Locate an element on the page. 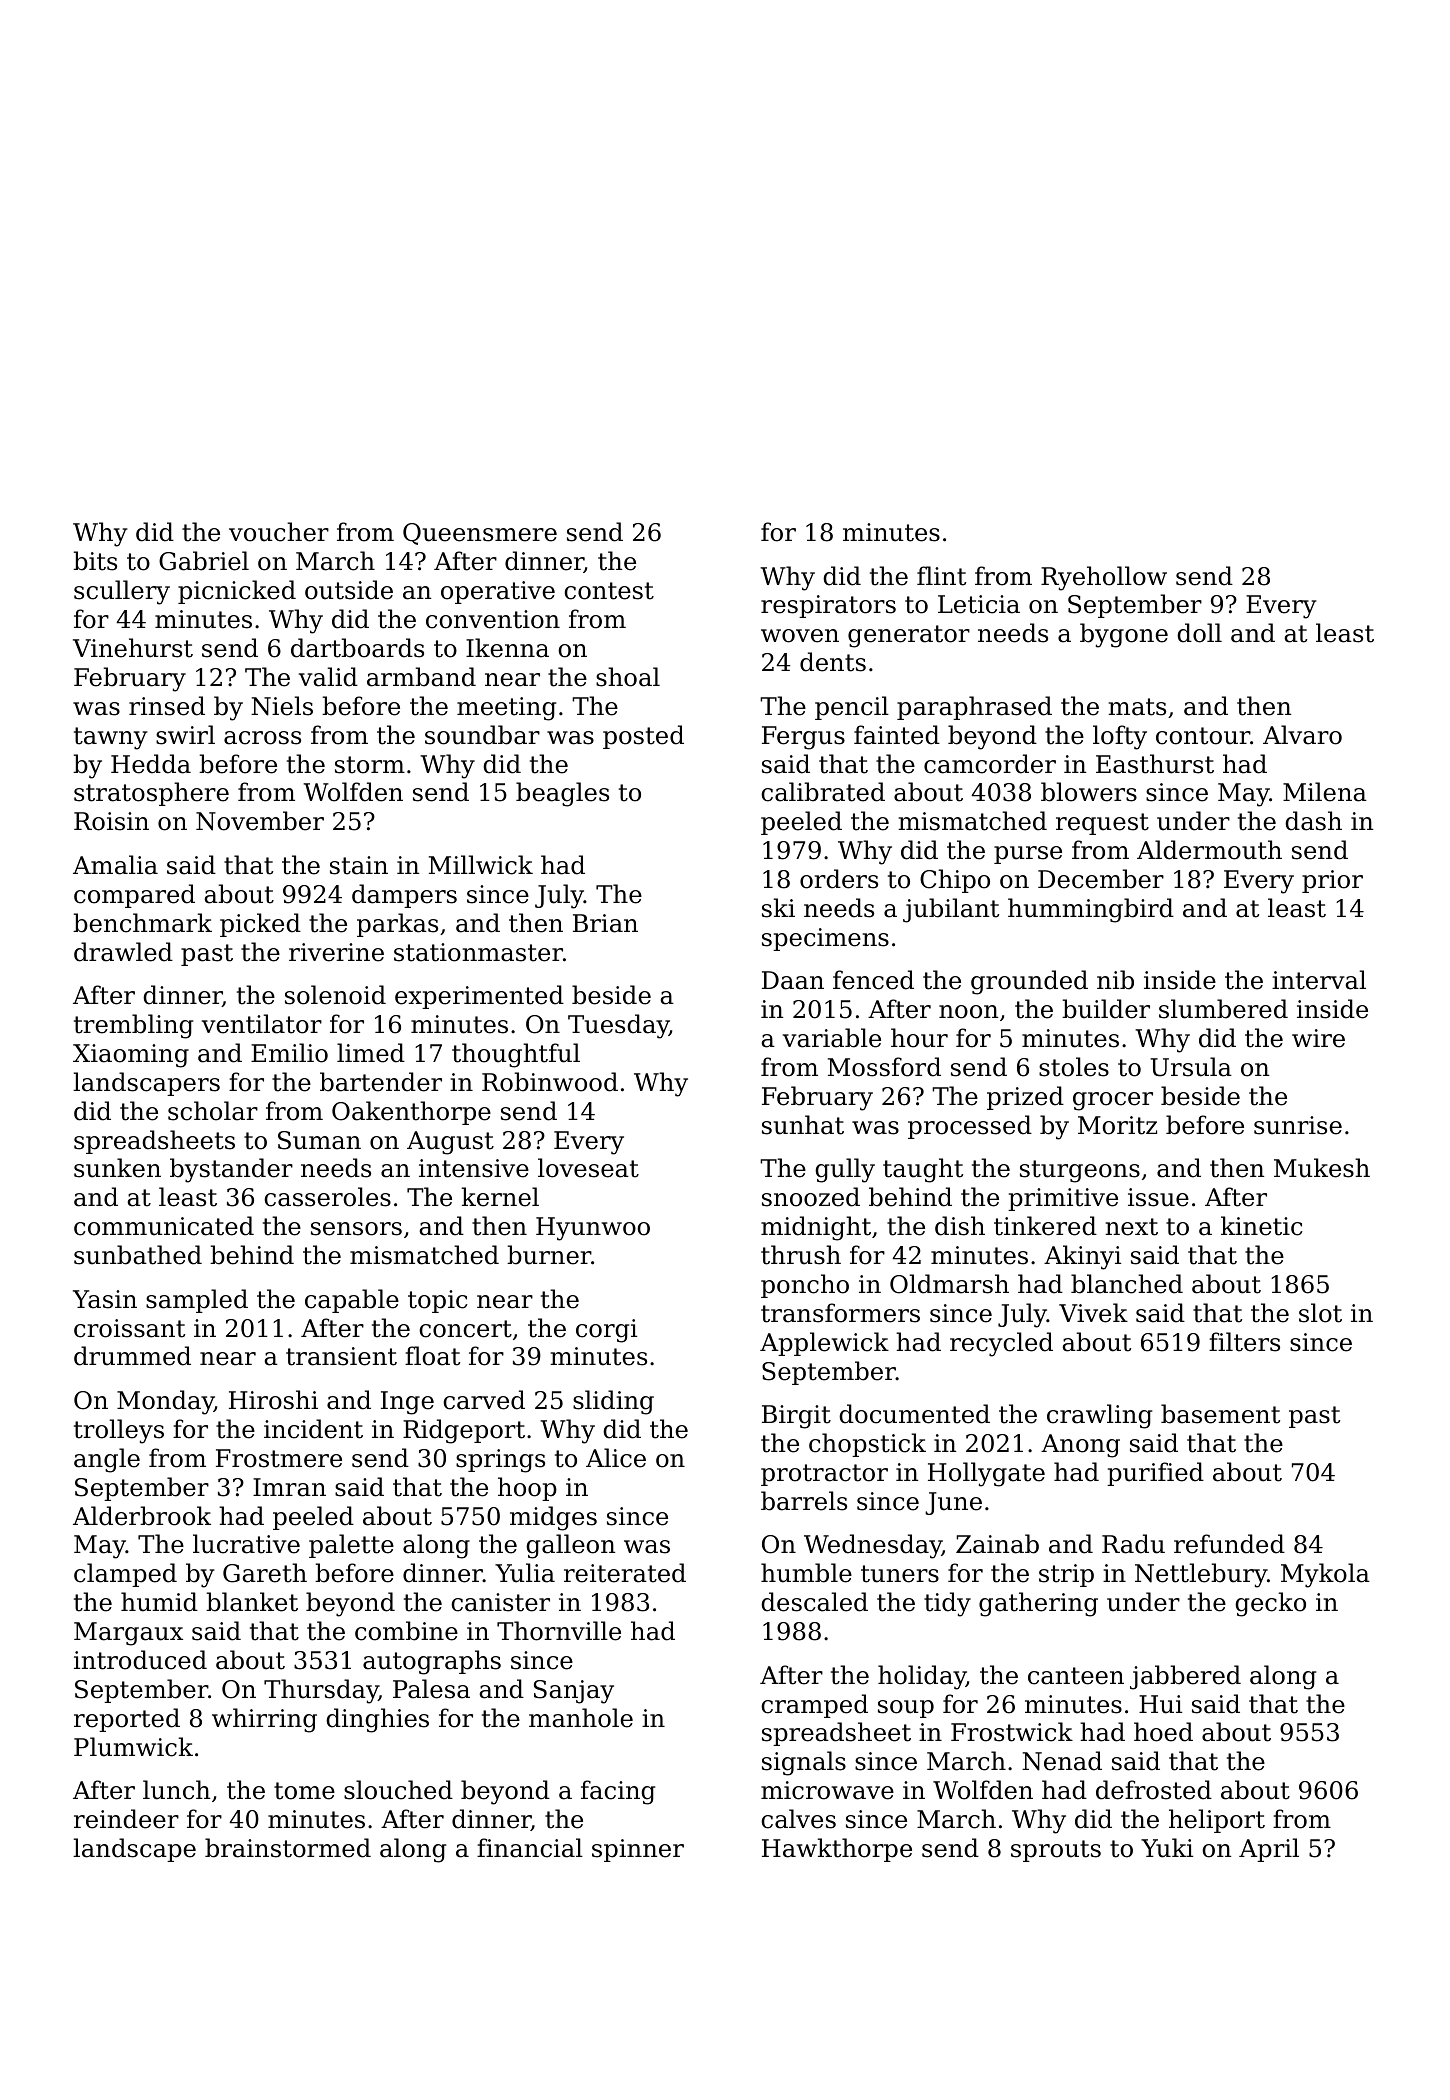  Ryehollow is located at coordinates (1104, 578).
